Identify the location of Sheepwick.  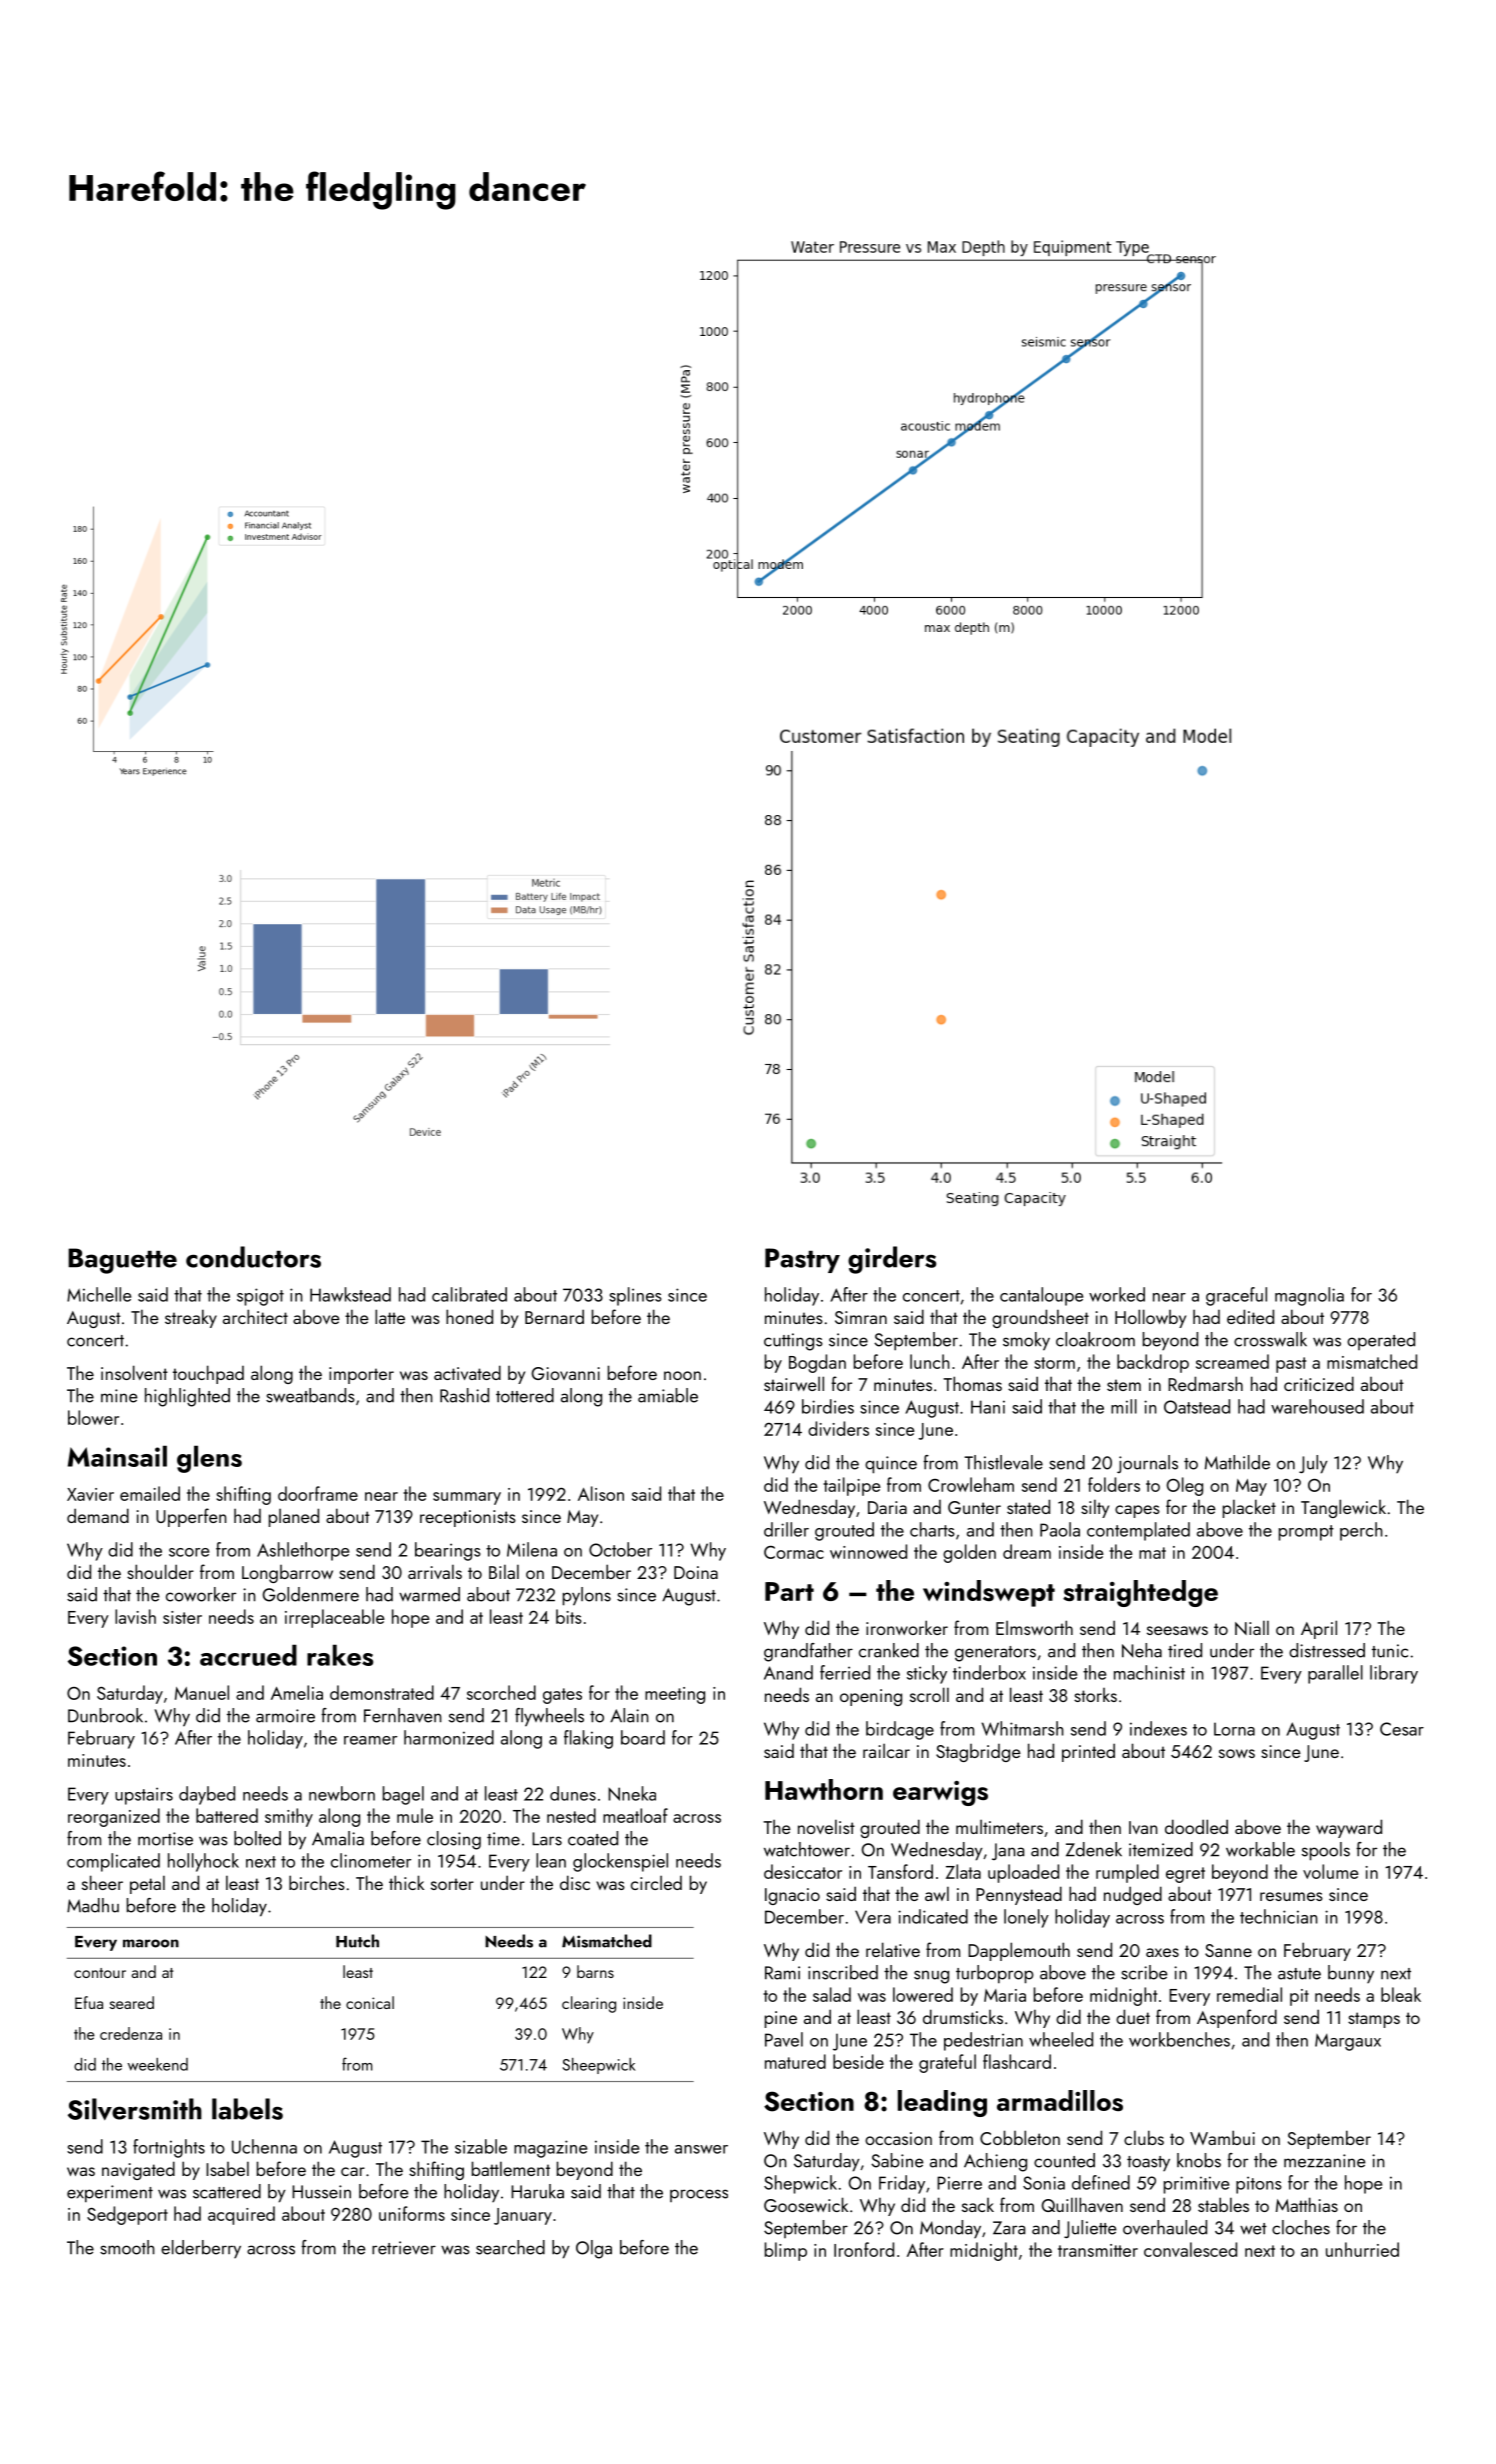
(599, 2066).
